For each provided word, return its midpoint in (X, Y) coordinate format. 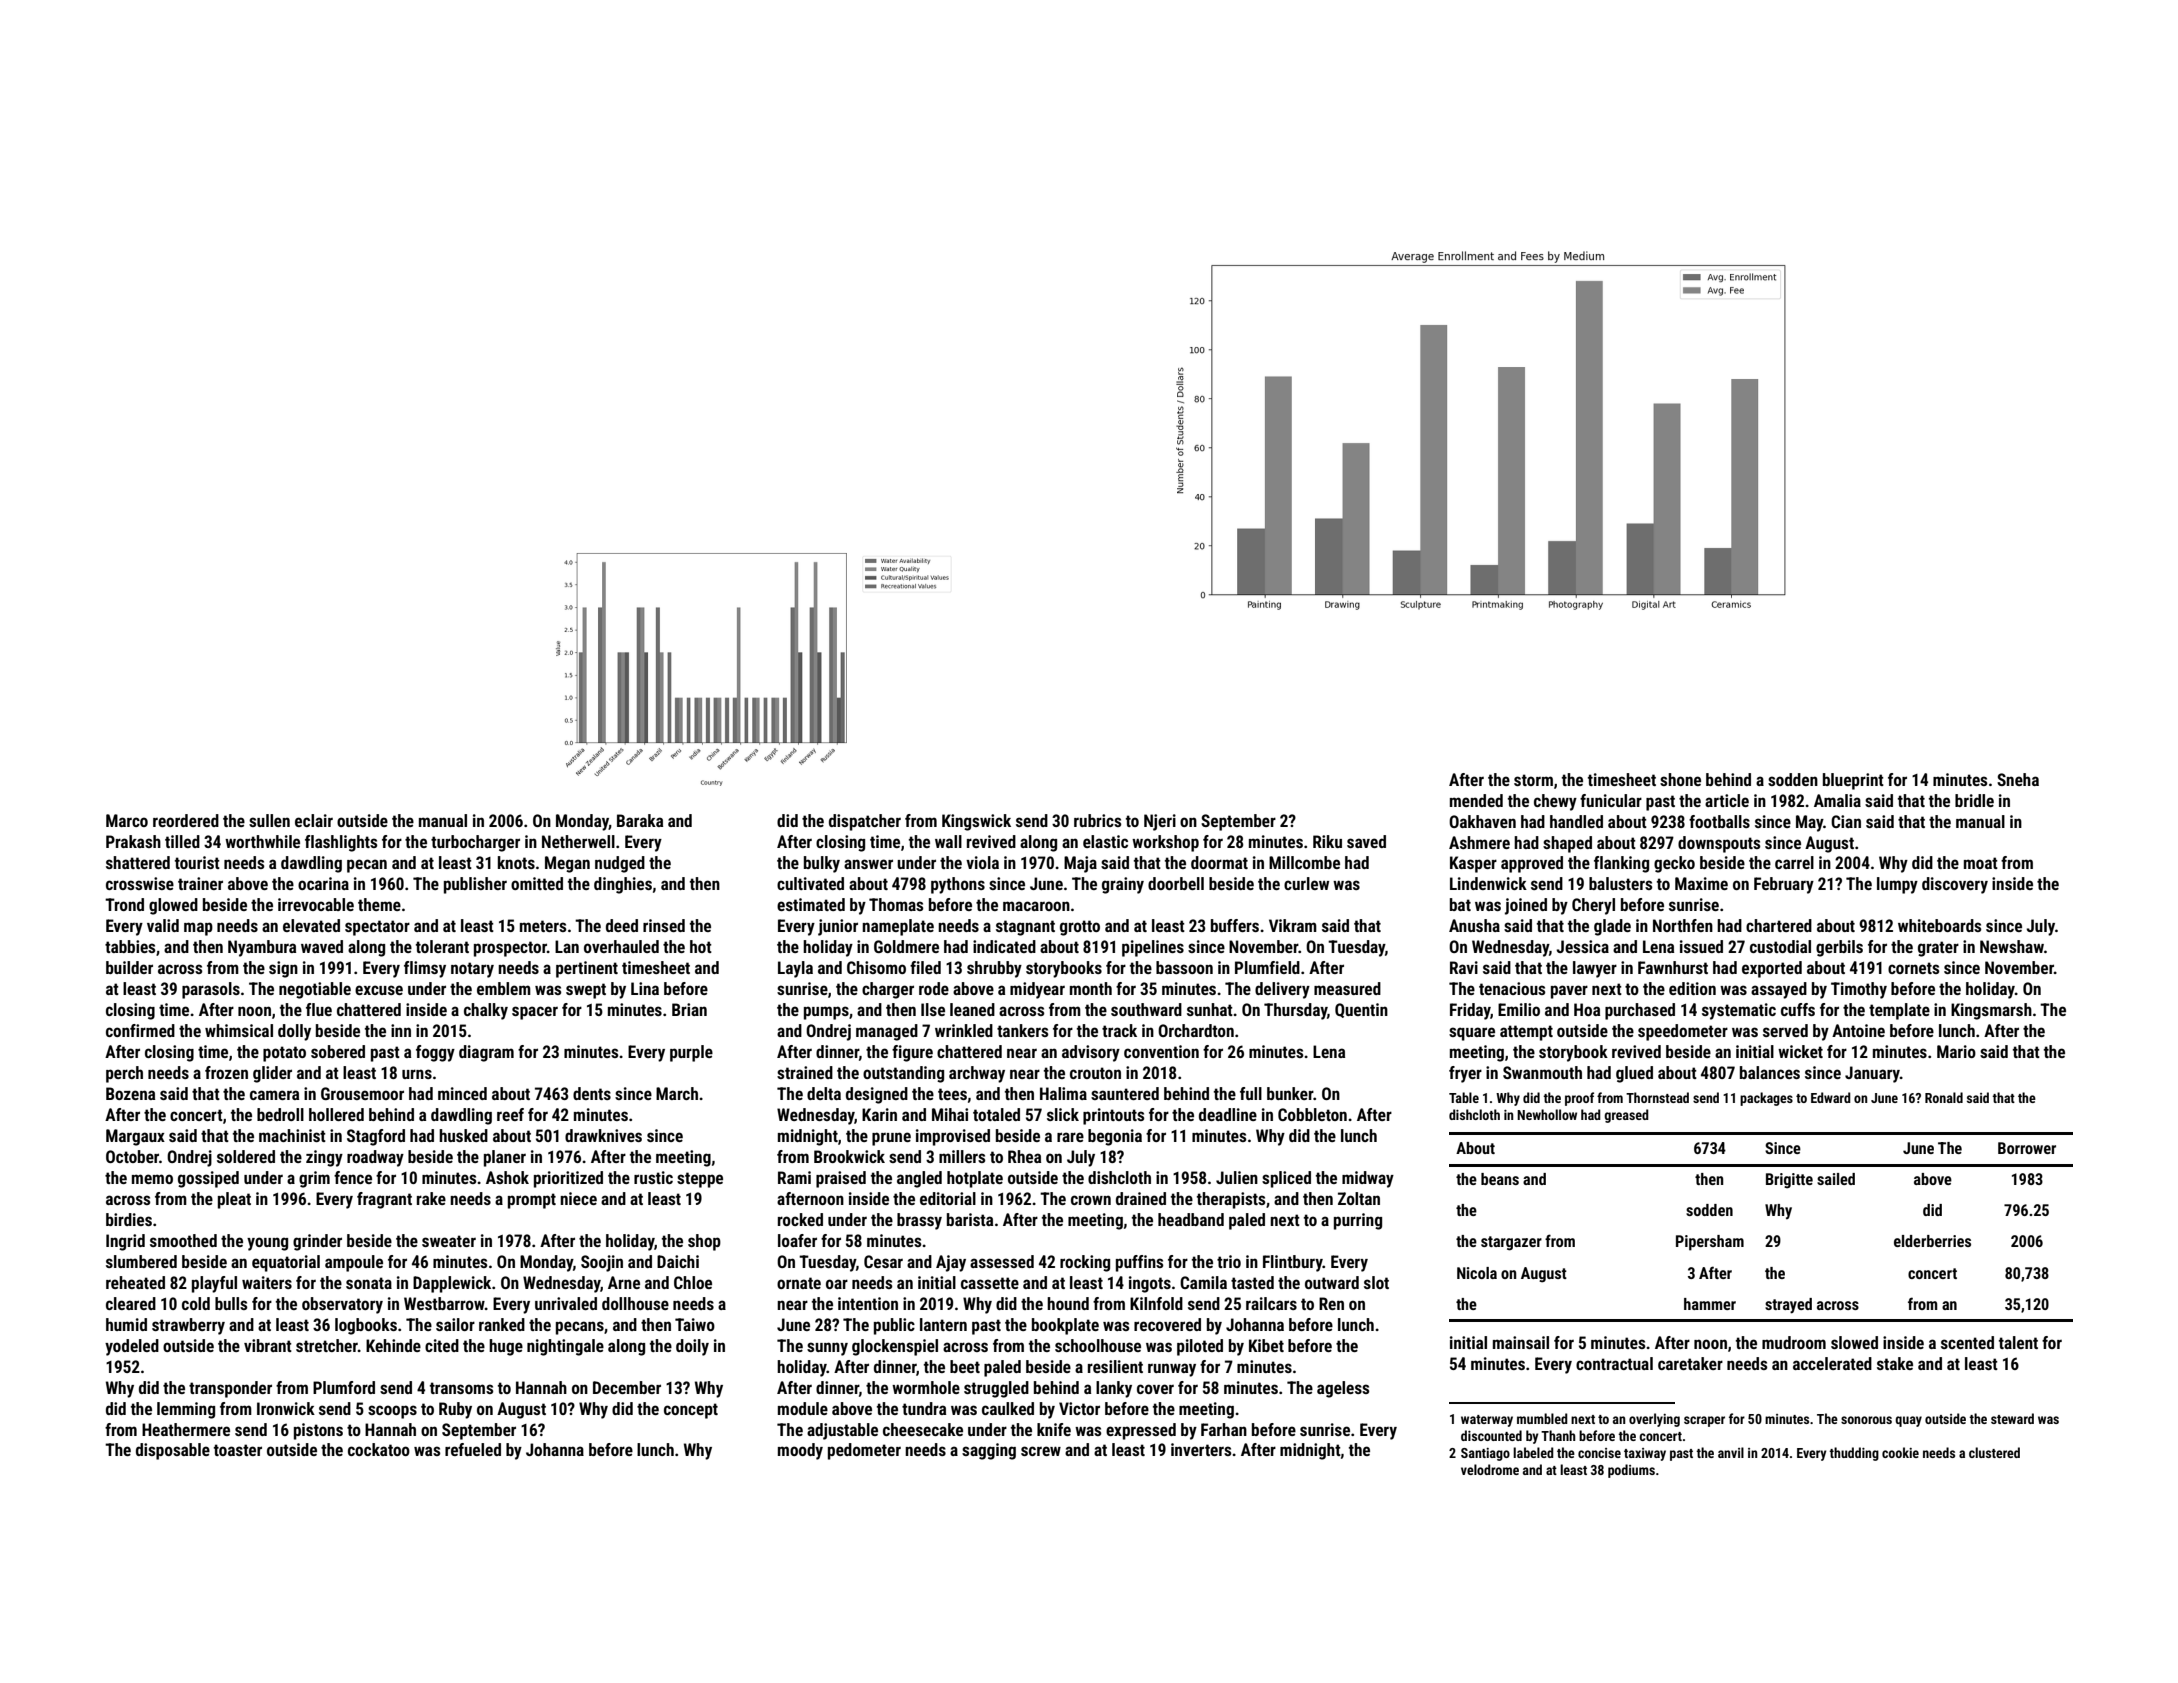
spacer (535, 1013)
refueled (473, 1449)
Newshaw (2012, 946)
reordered (186, 820)
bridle (1974, 800)
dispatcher (865, 822)
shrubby (994, 969)
